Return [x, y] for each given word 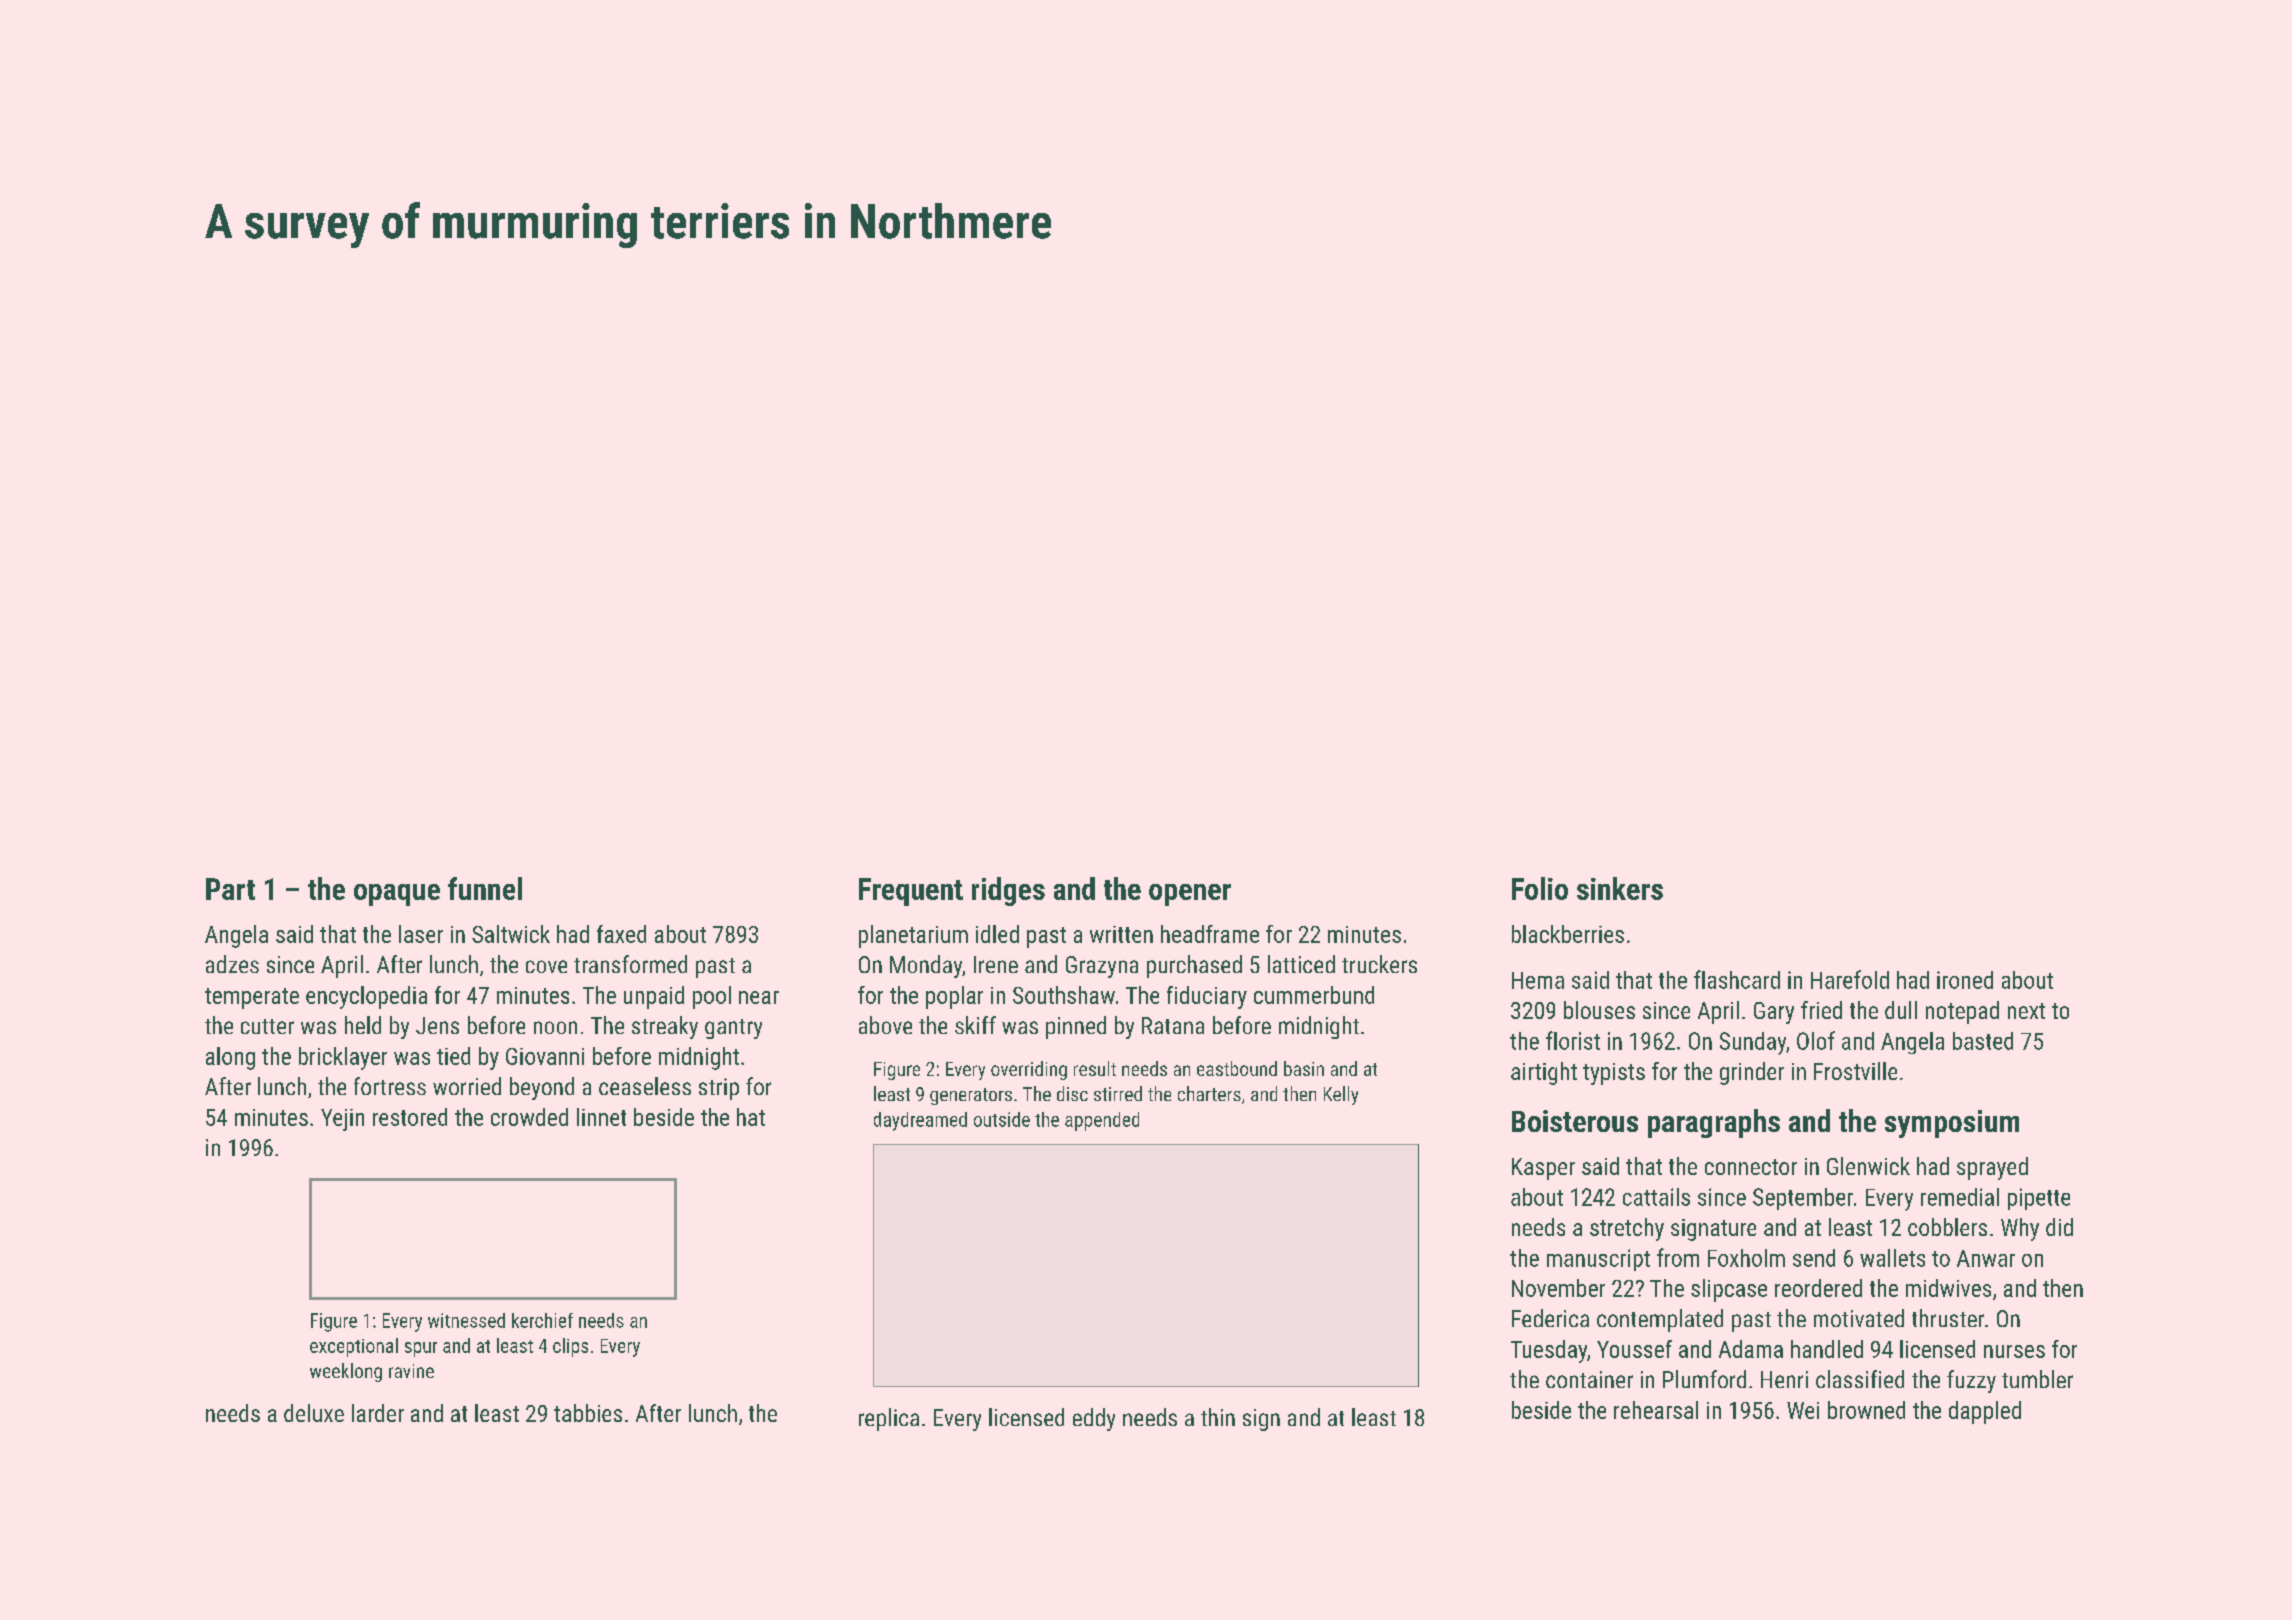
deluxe [314, 1413]
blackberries [1568, 934]
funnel [485, 888]
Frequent [911, 892]
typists [1614, 1074]
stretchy [1627, 1229]
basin [1304, 1068]
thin [1218, 1417]
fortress [390, 1086]
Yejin [342, 1120]
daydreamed [920, 1121]
